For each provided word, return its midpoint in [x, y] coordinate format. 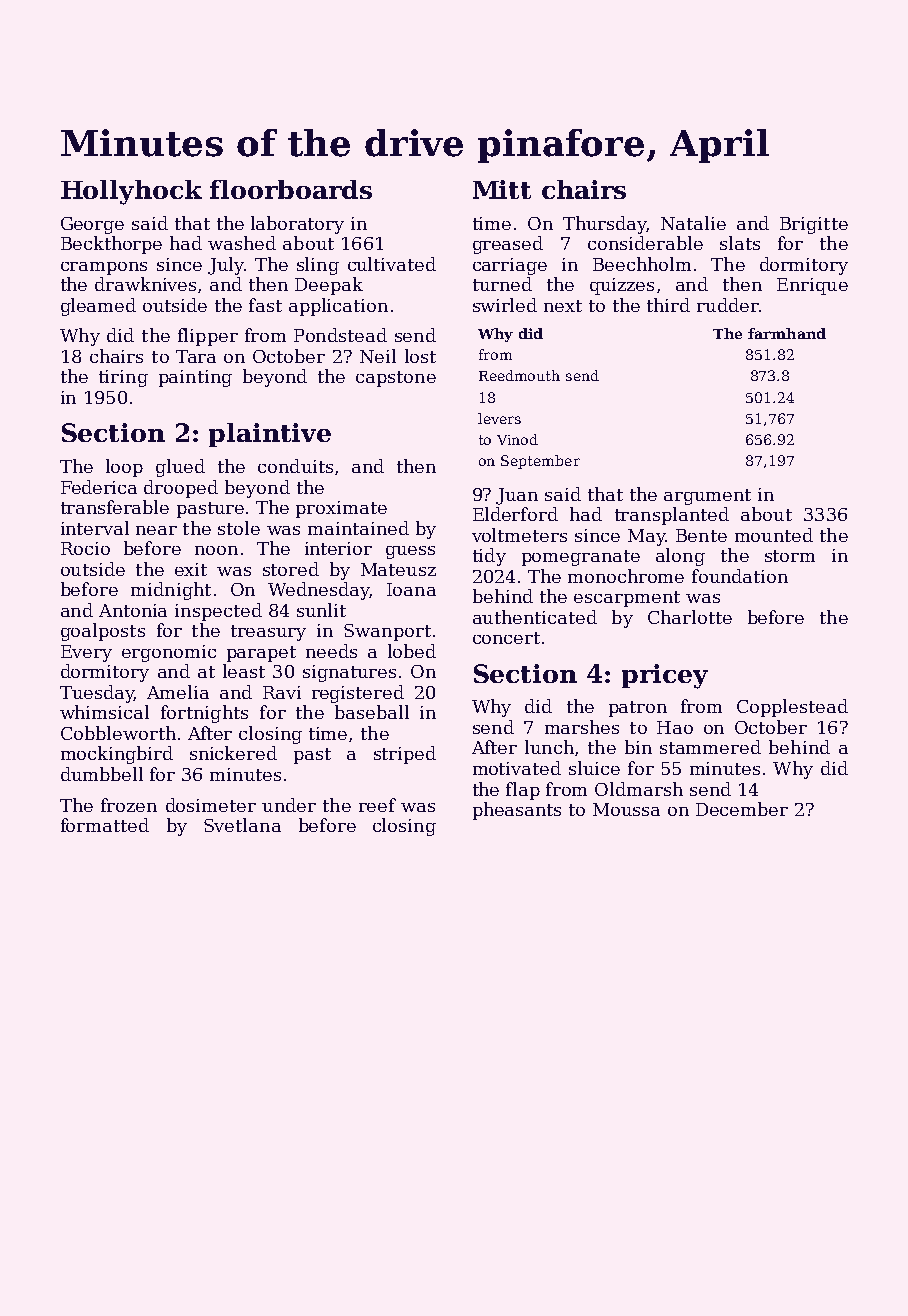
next [563, 306]
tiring [123, 378]
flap [523, 791]
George [92, 225]
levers [499, 418]
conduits [295, 466]
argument [707, 497]
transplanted [672, 516]
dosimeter [211, 805]
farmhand [787, 333]
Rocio [85, 548]
